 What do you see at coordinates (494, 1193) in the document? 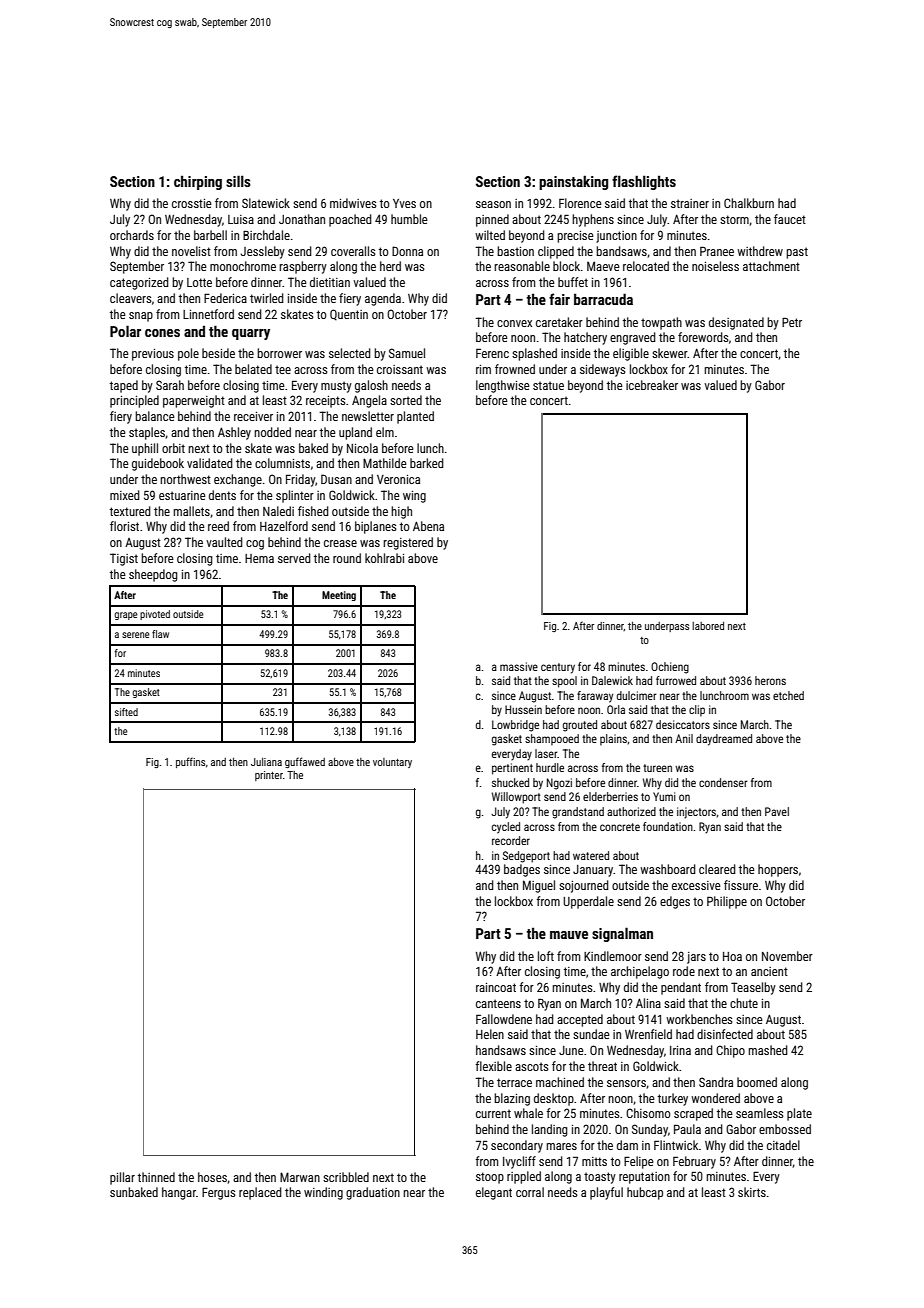
I see `elegant` at bounding box center [494, 1193].
